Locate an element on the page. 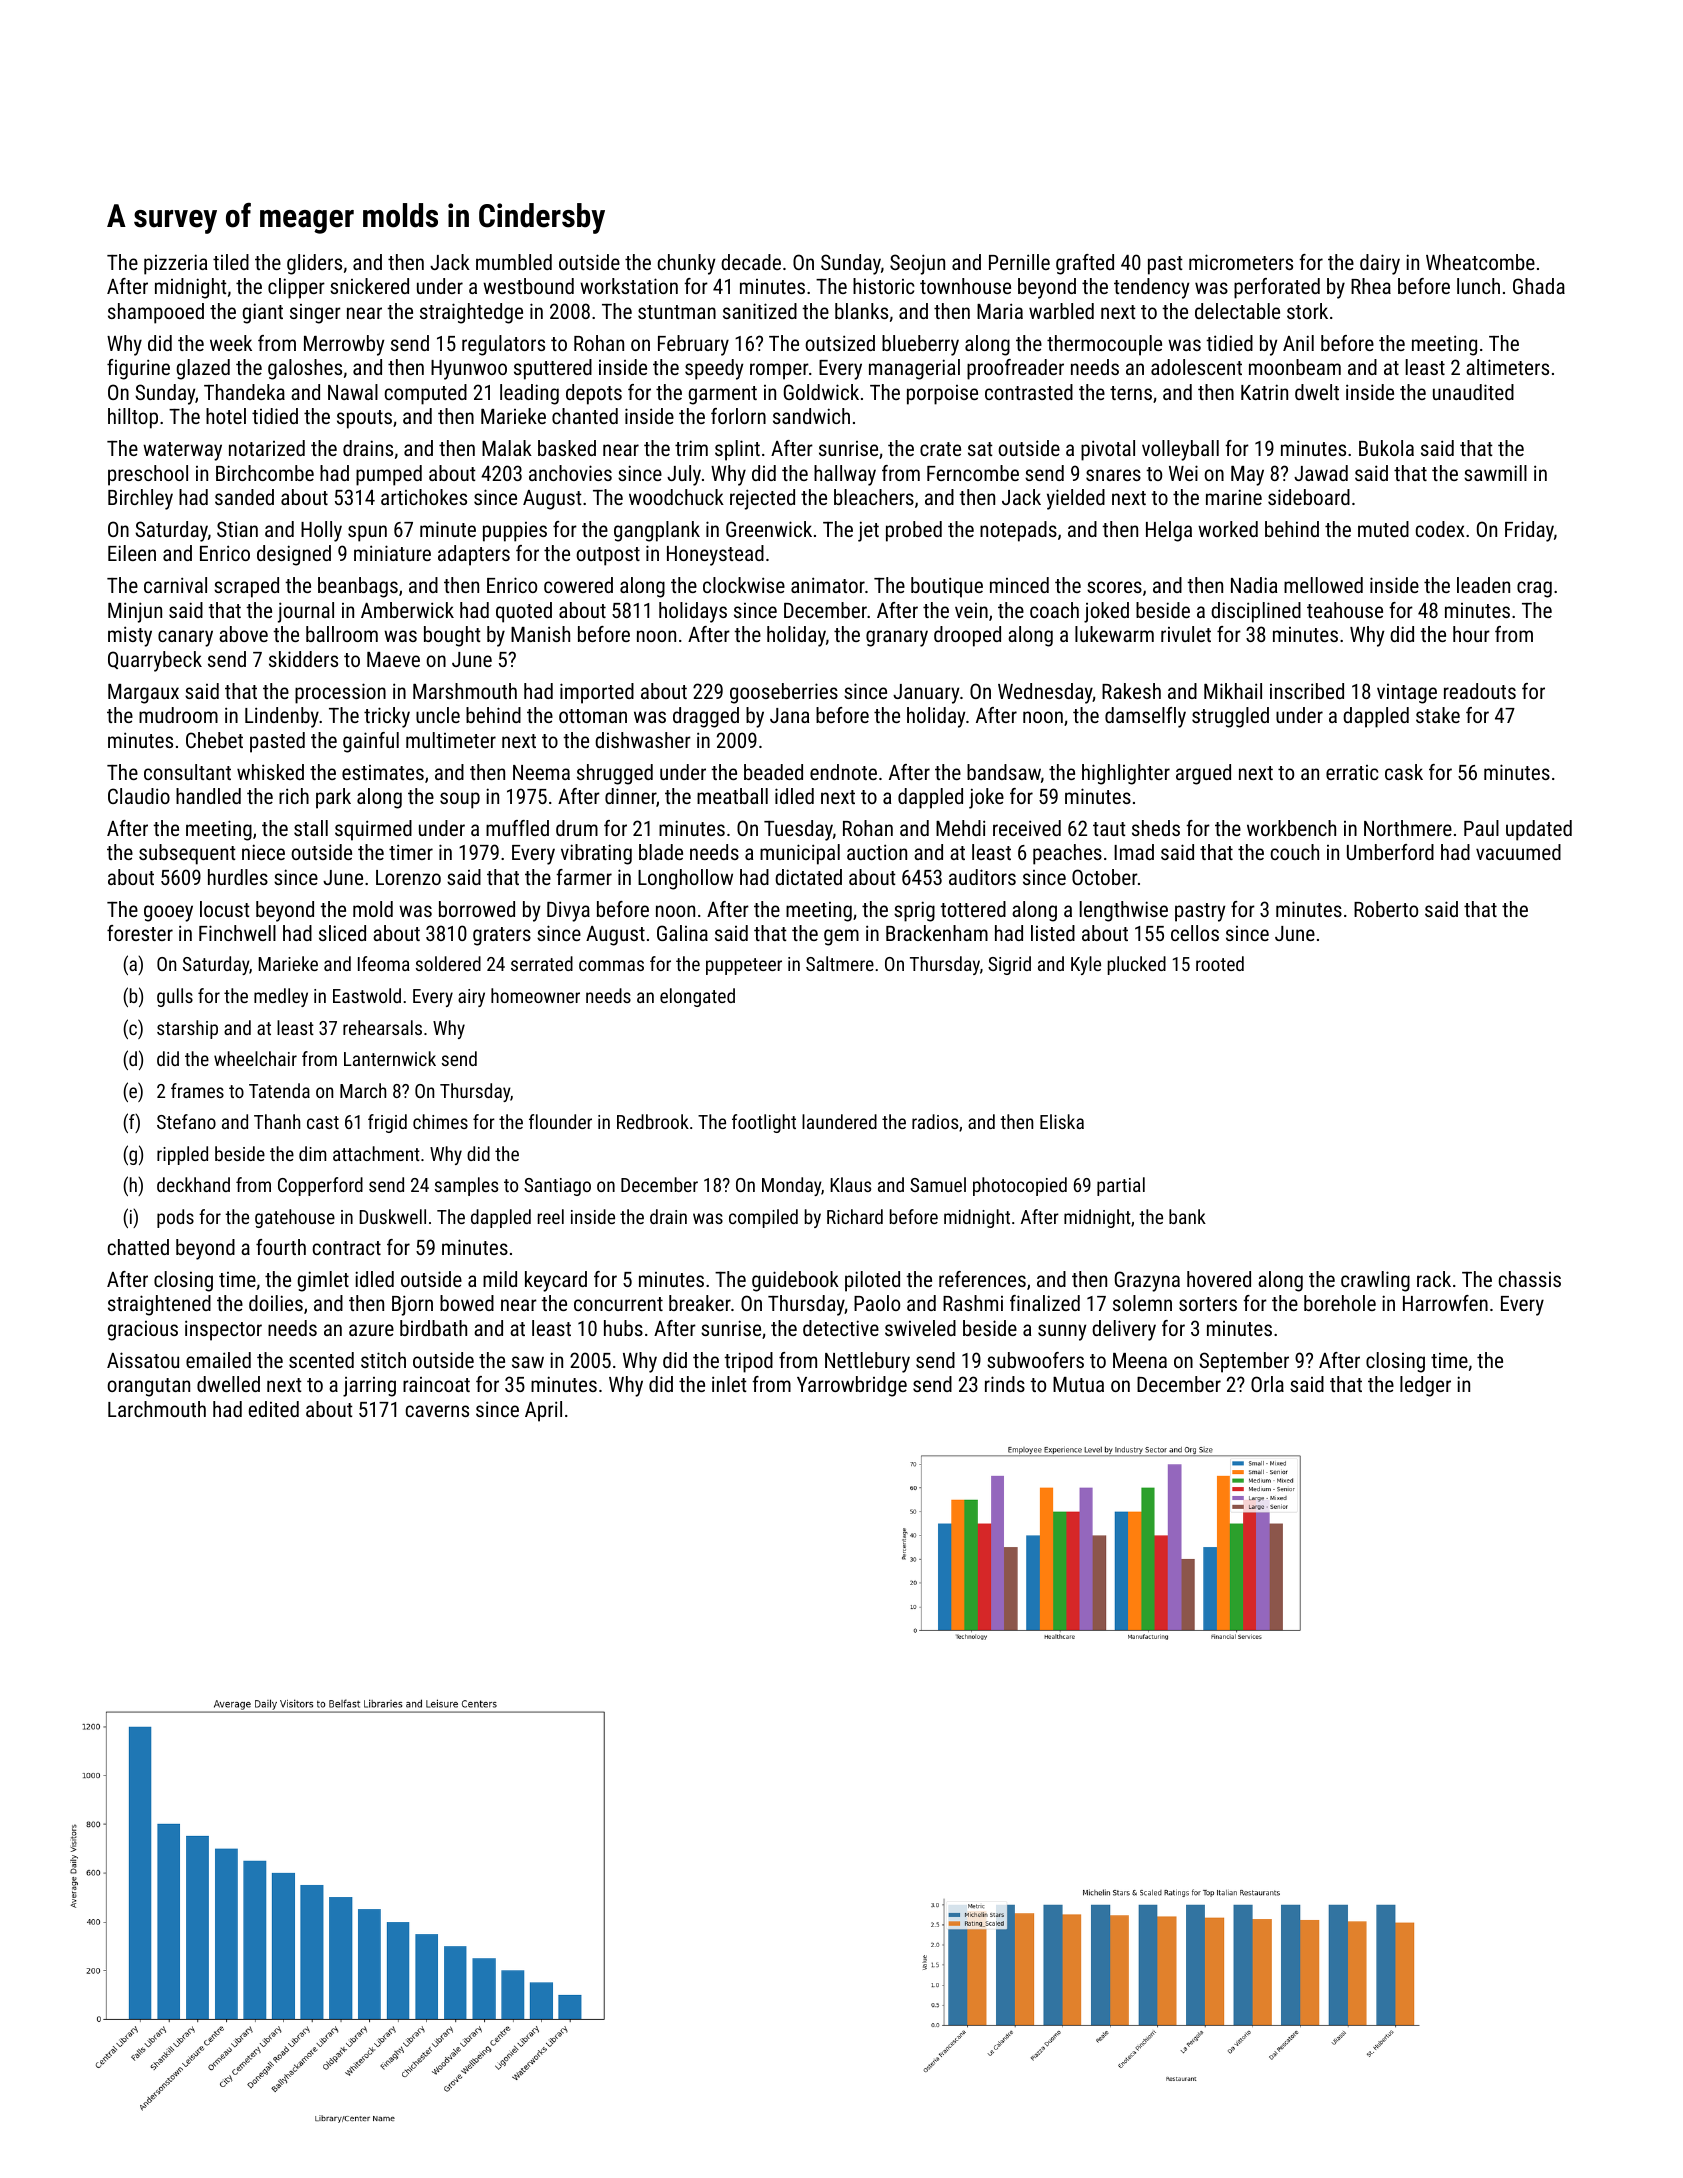 The height and width of the page is (2178, 1683). soup is located at coordinates (460, 800).
